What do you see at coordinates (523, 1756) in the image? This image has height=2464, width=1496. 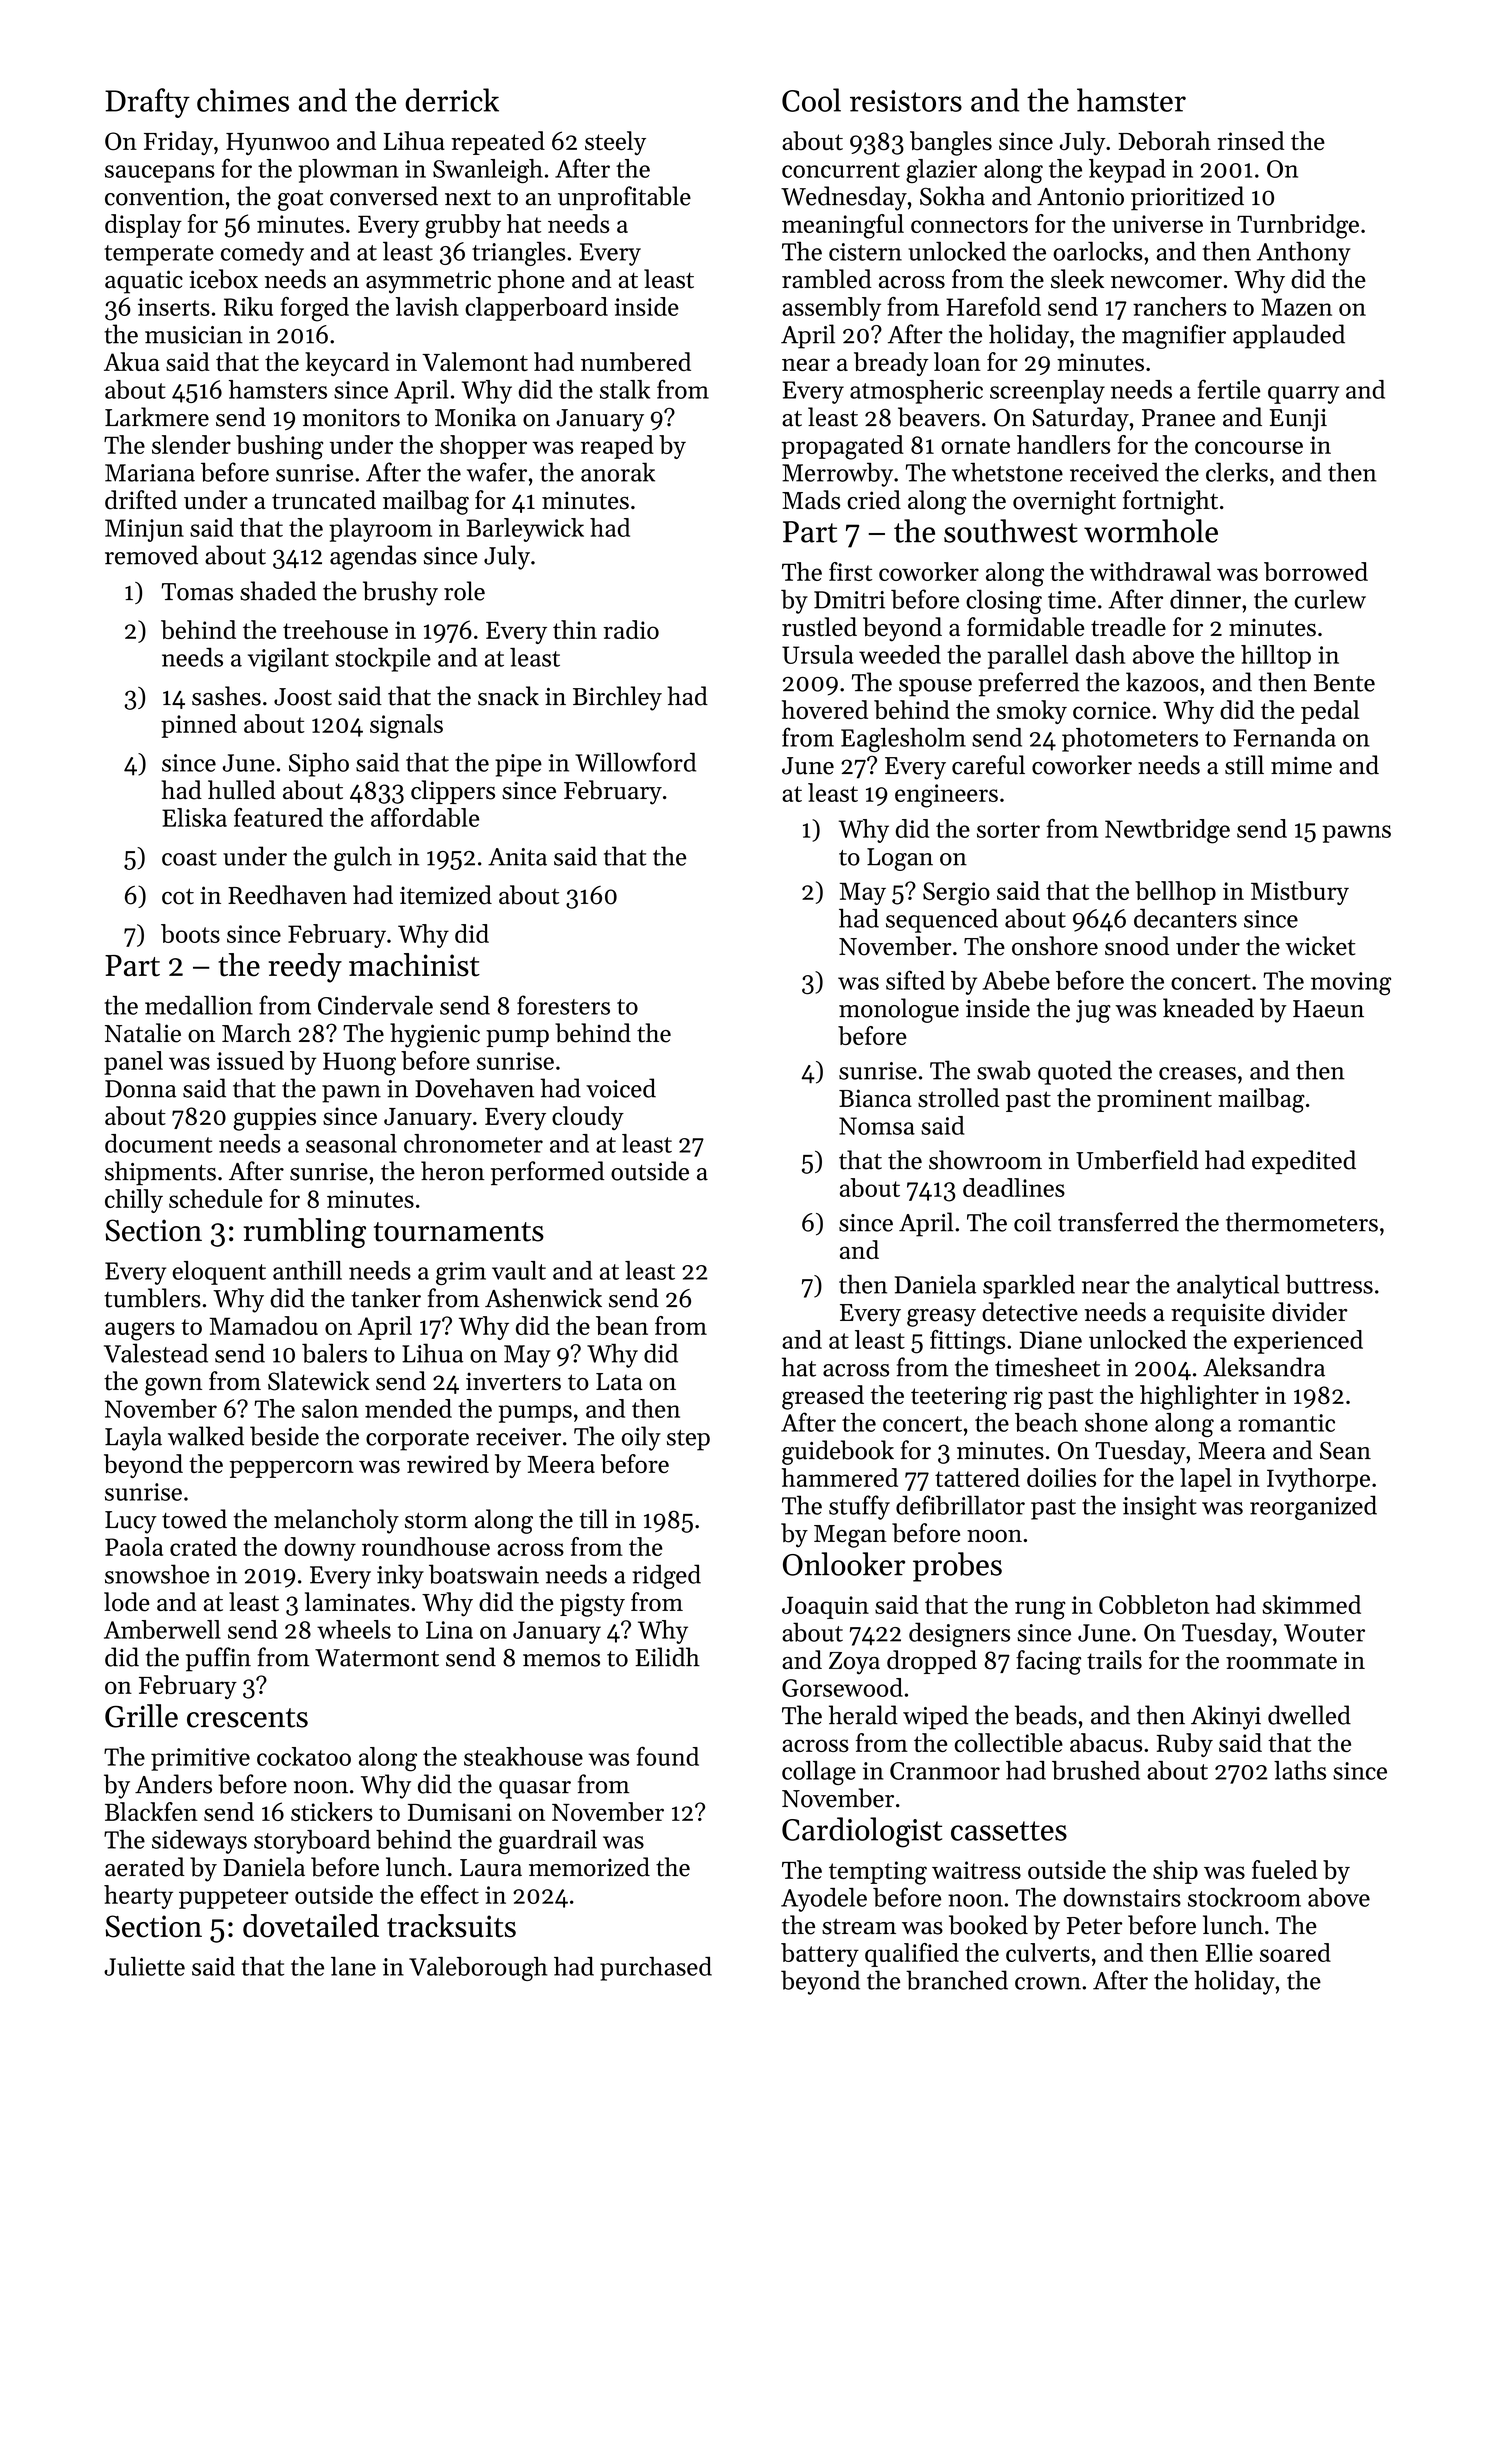 I see `steakhouse` at bounding box center [523, 1756].
